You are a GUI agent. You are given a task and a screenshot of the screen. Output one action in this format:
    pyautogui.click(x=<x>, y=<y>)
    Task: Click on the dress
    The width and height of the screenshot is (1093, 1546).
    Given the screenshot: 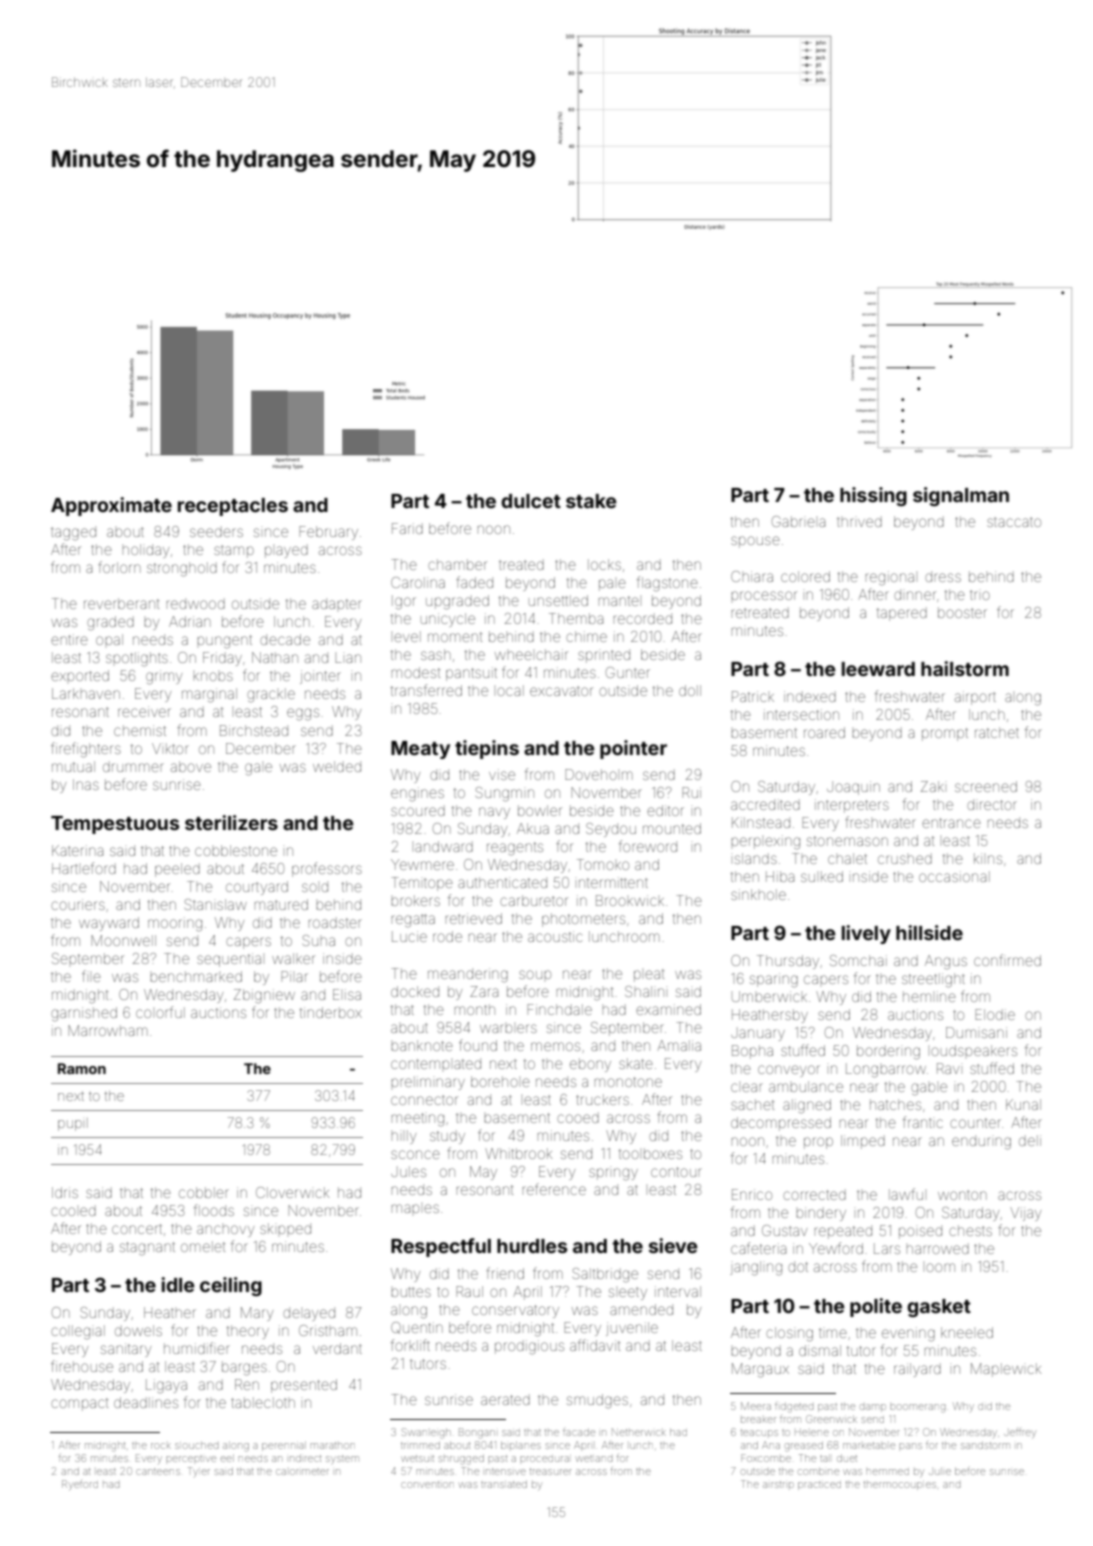 What is the action you would take?
    pyautogui.click(x=943, y=576)
